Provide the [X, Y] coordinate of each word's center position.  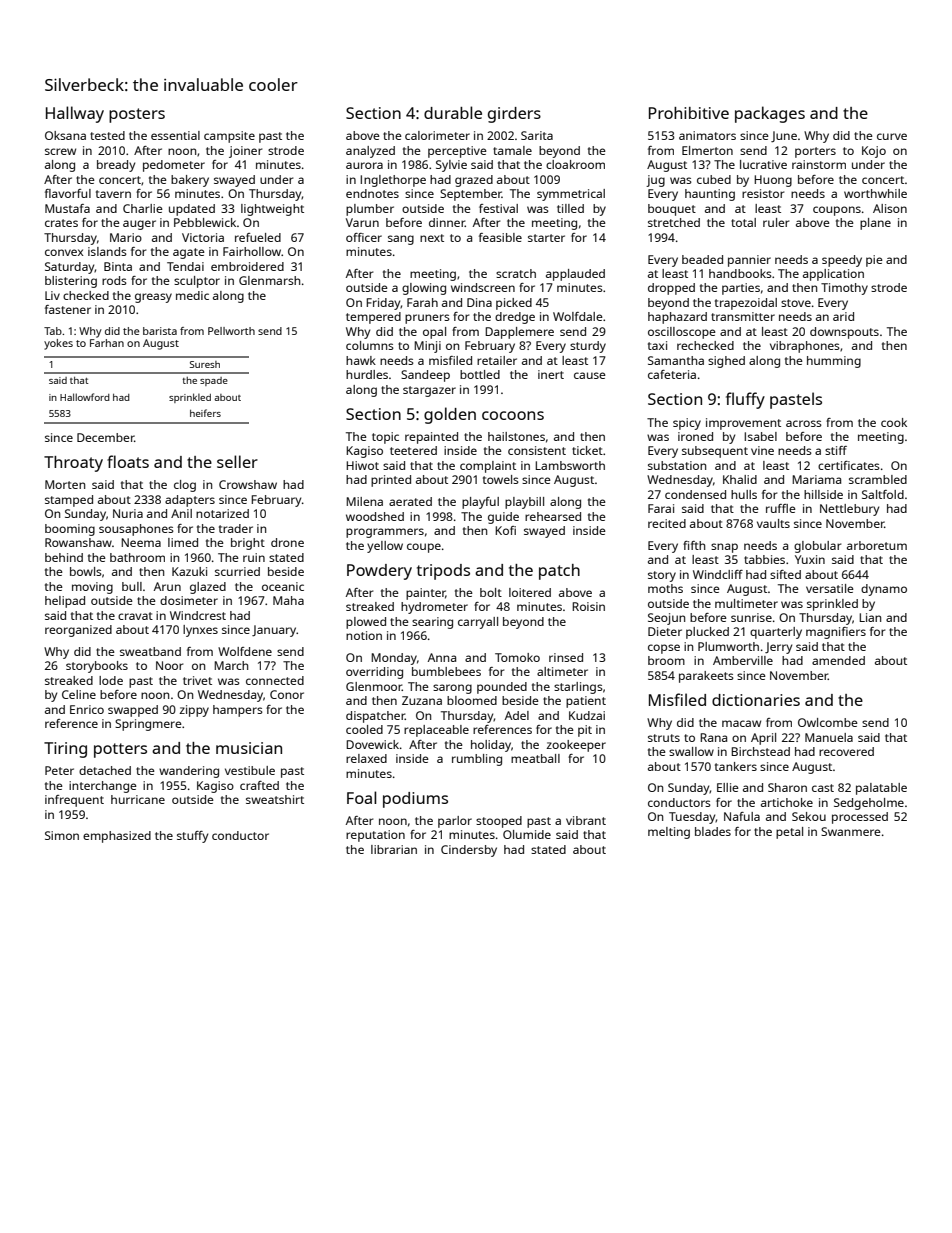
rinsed [566, 657]
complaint [488, 467]
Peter [59, 770]
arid [843, 316]
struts [664, 738]
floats [128, 461]
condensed [695, 494]
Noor [170, 665]
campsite [229, 137]
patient [586, 702]
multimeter [746, 603]
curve [892, 136]
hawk [361, 360]
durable [453, 112]
